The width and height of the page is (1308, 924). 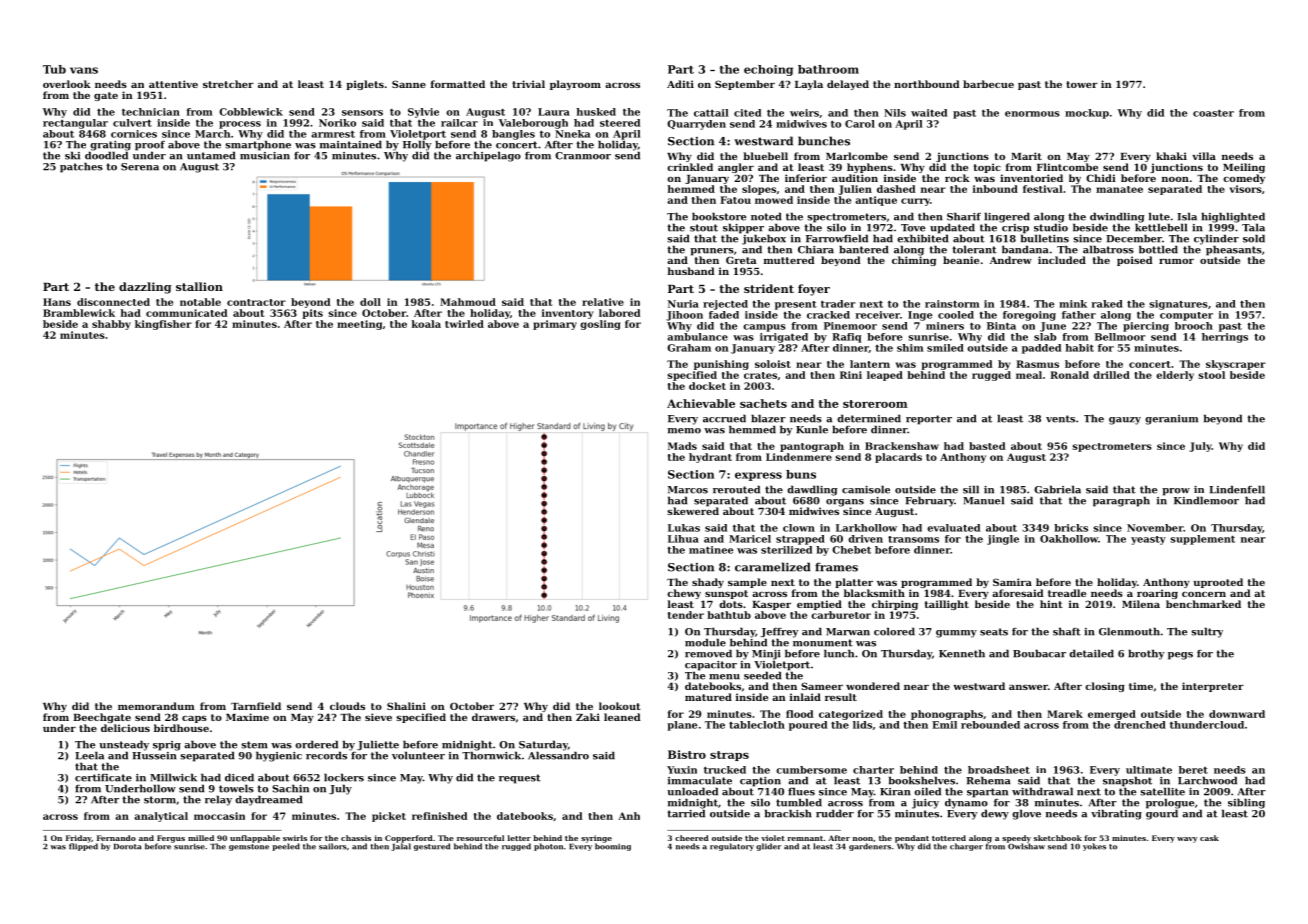 I want to click on pheasants, so click(x=1234, y=250).
